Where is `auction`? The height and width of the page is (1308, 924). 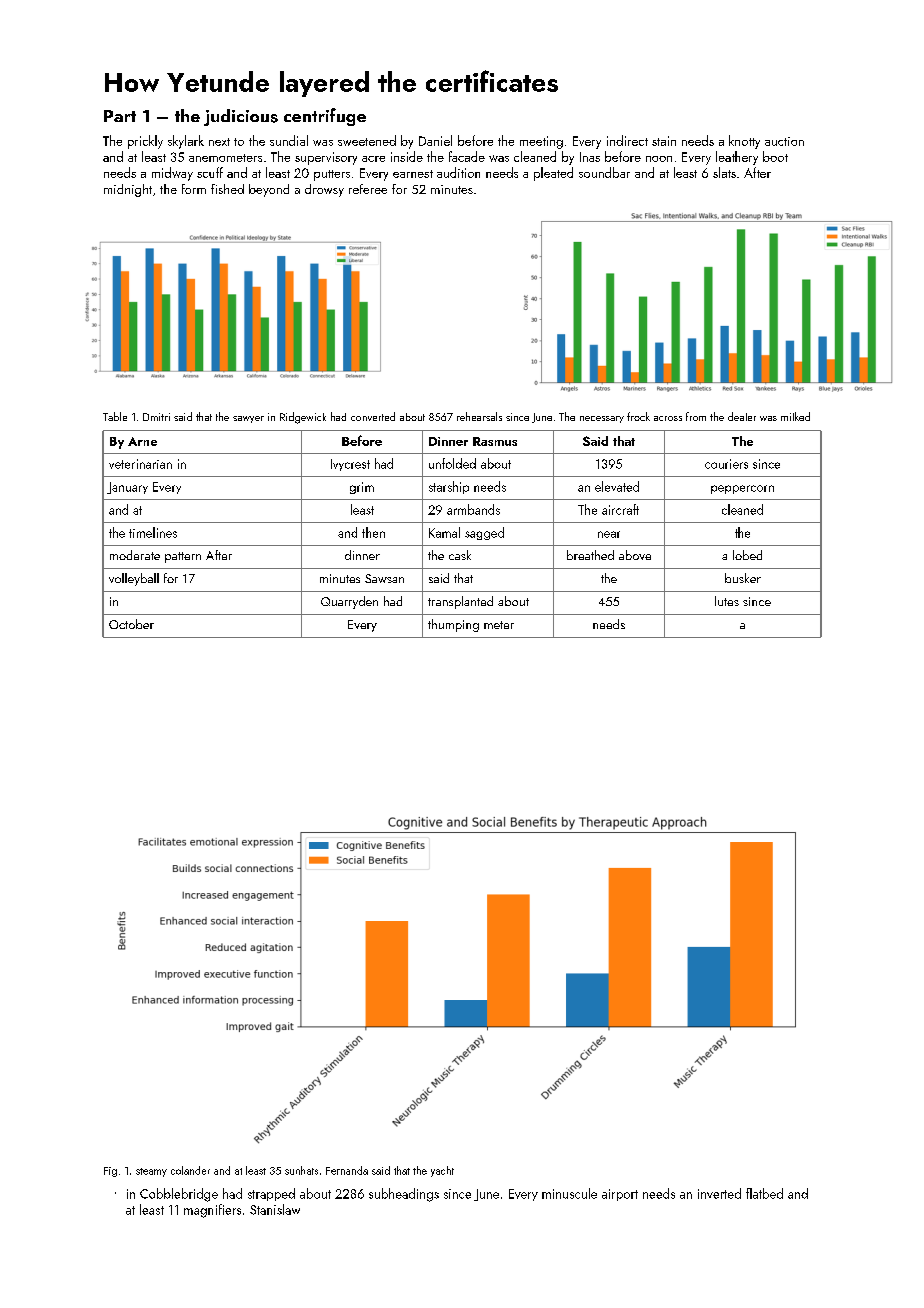
auction is located at coordinates (784, 141).
